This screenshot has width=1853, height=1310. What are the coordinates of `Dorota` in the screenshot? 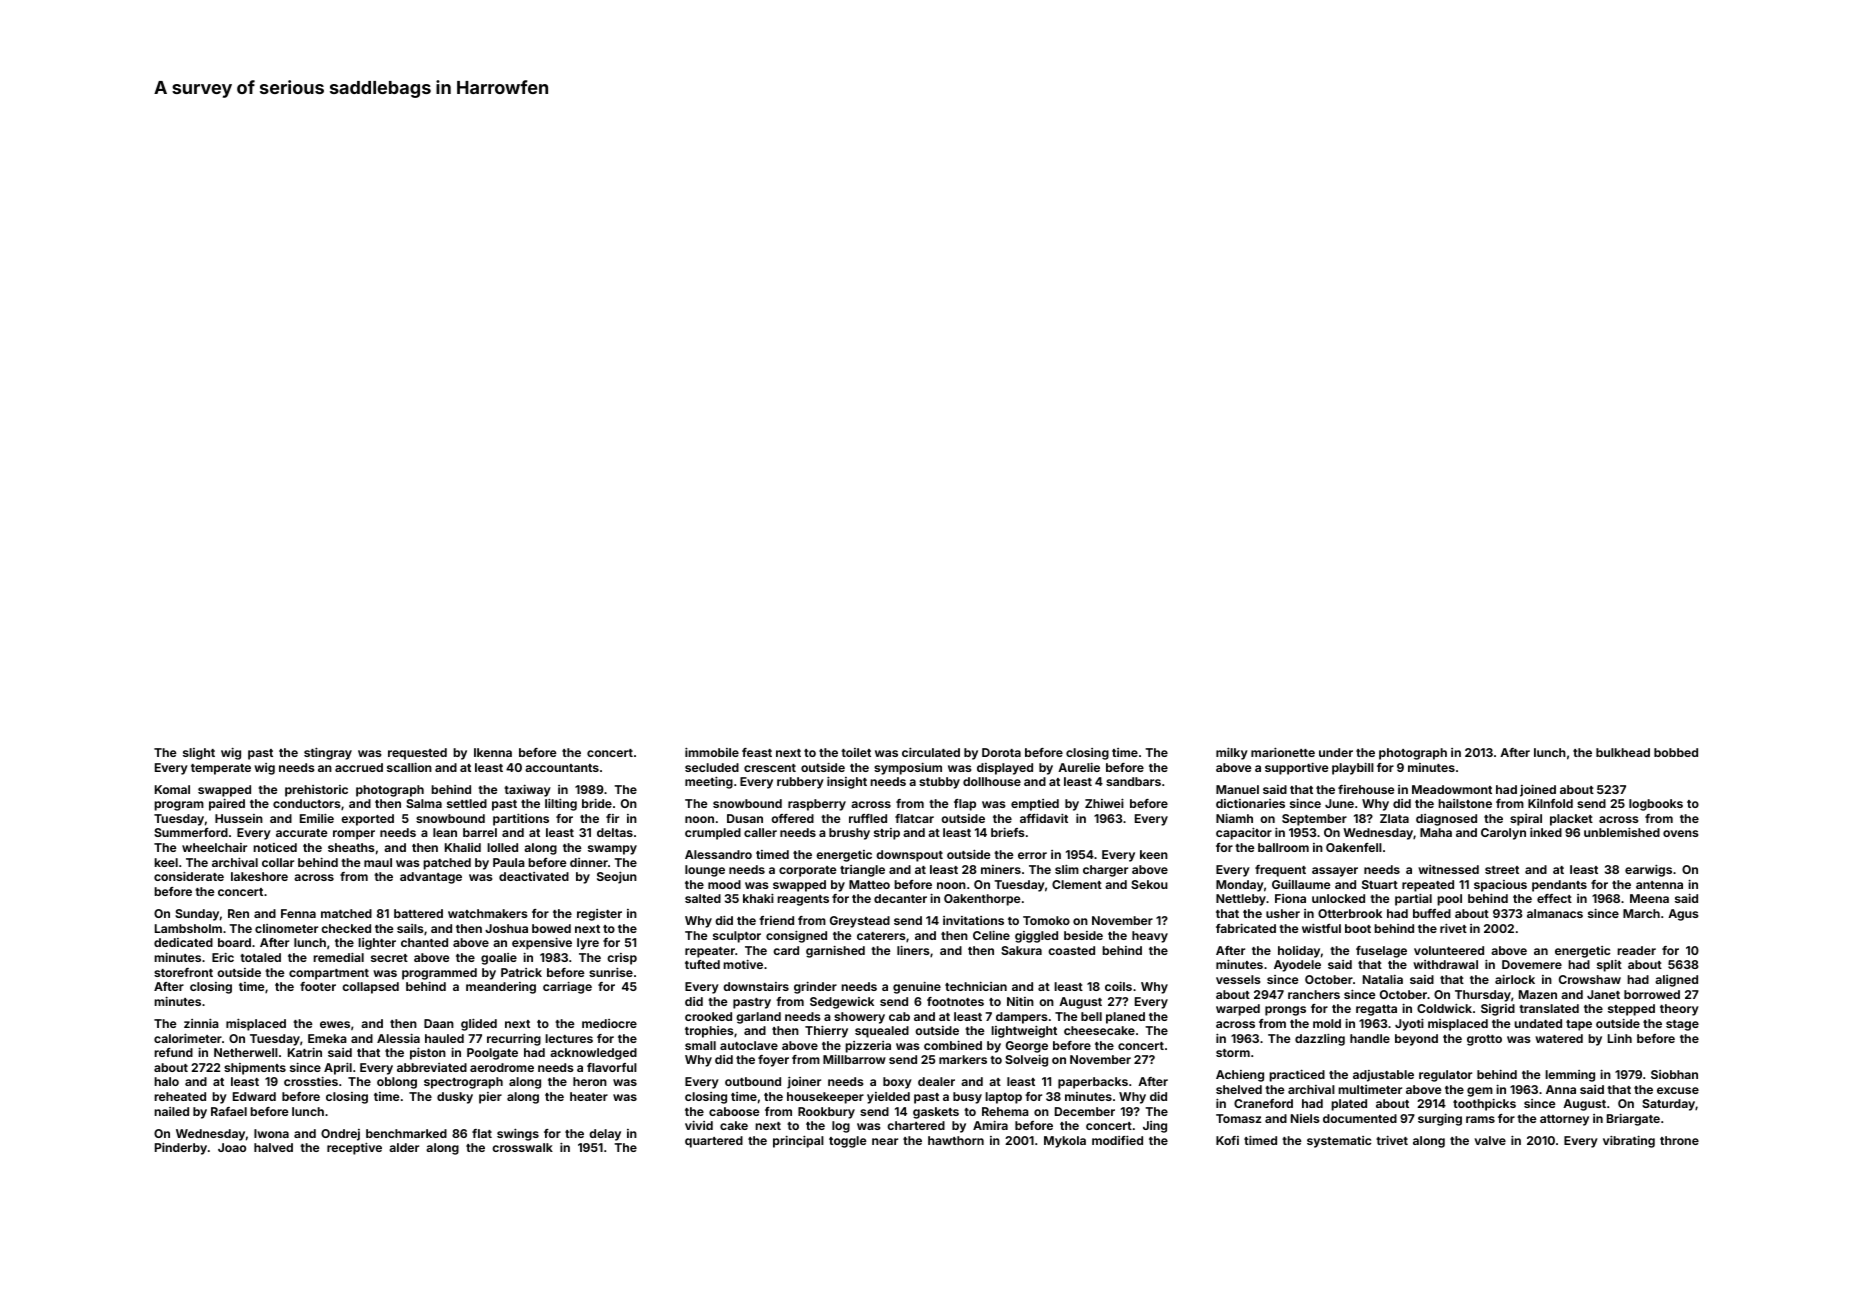 It's located at (1001, 752).
